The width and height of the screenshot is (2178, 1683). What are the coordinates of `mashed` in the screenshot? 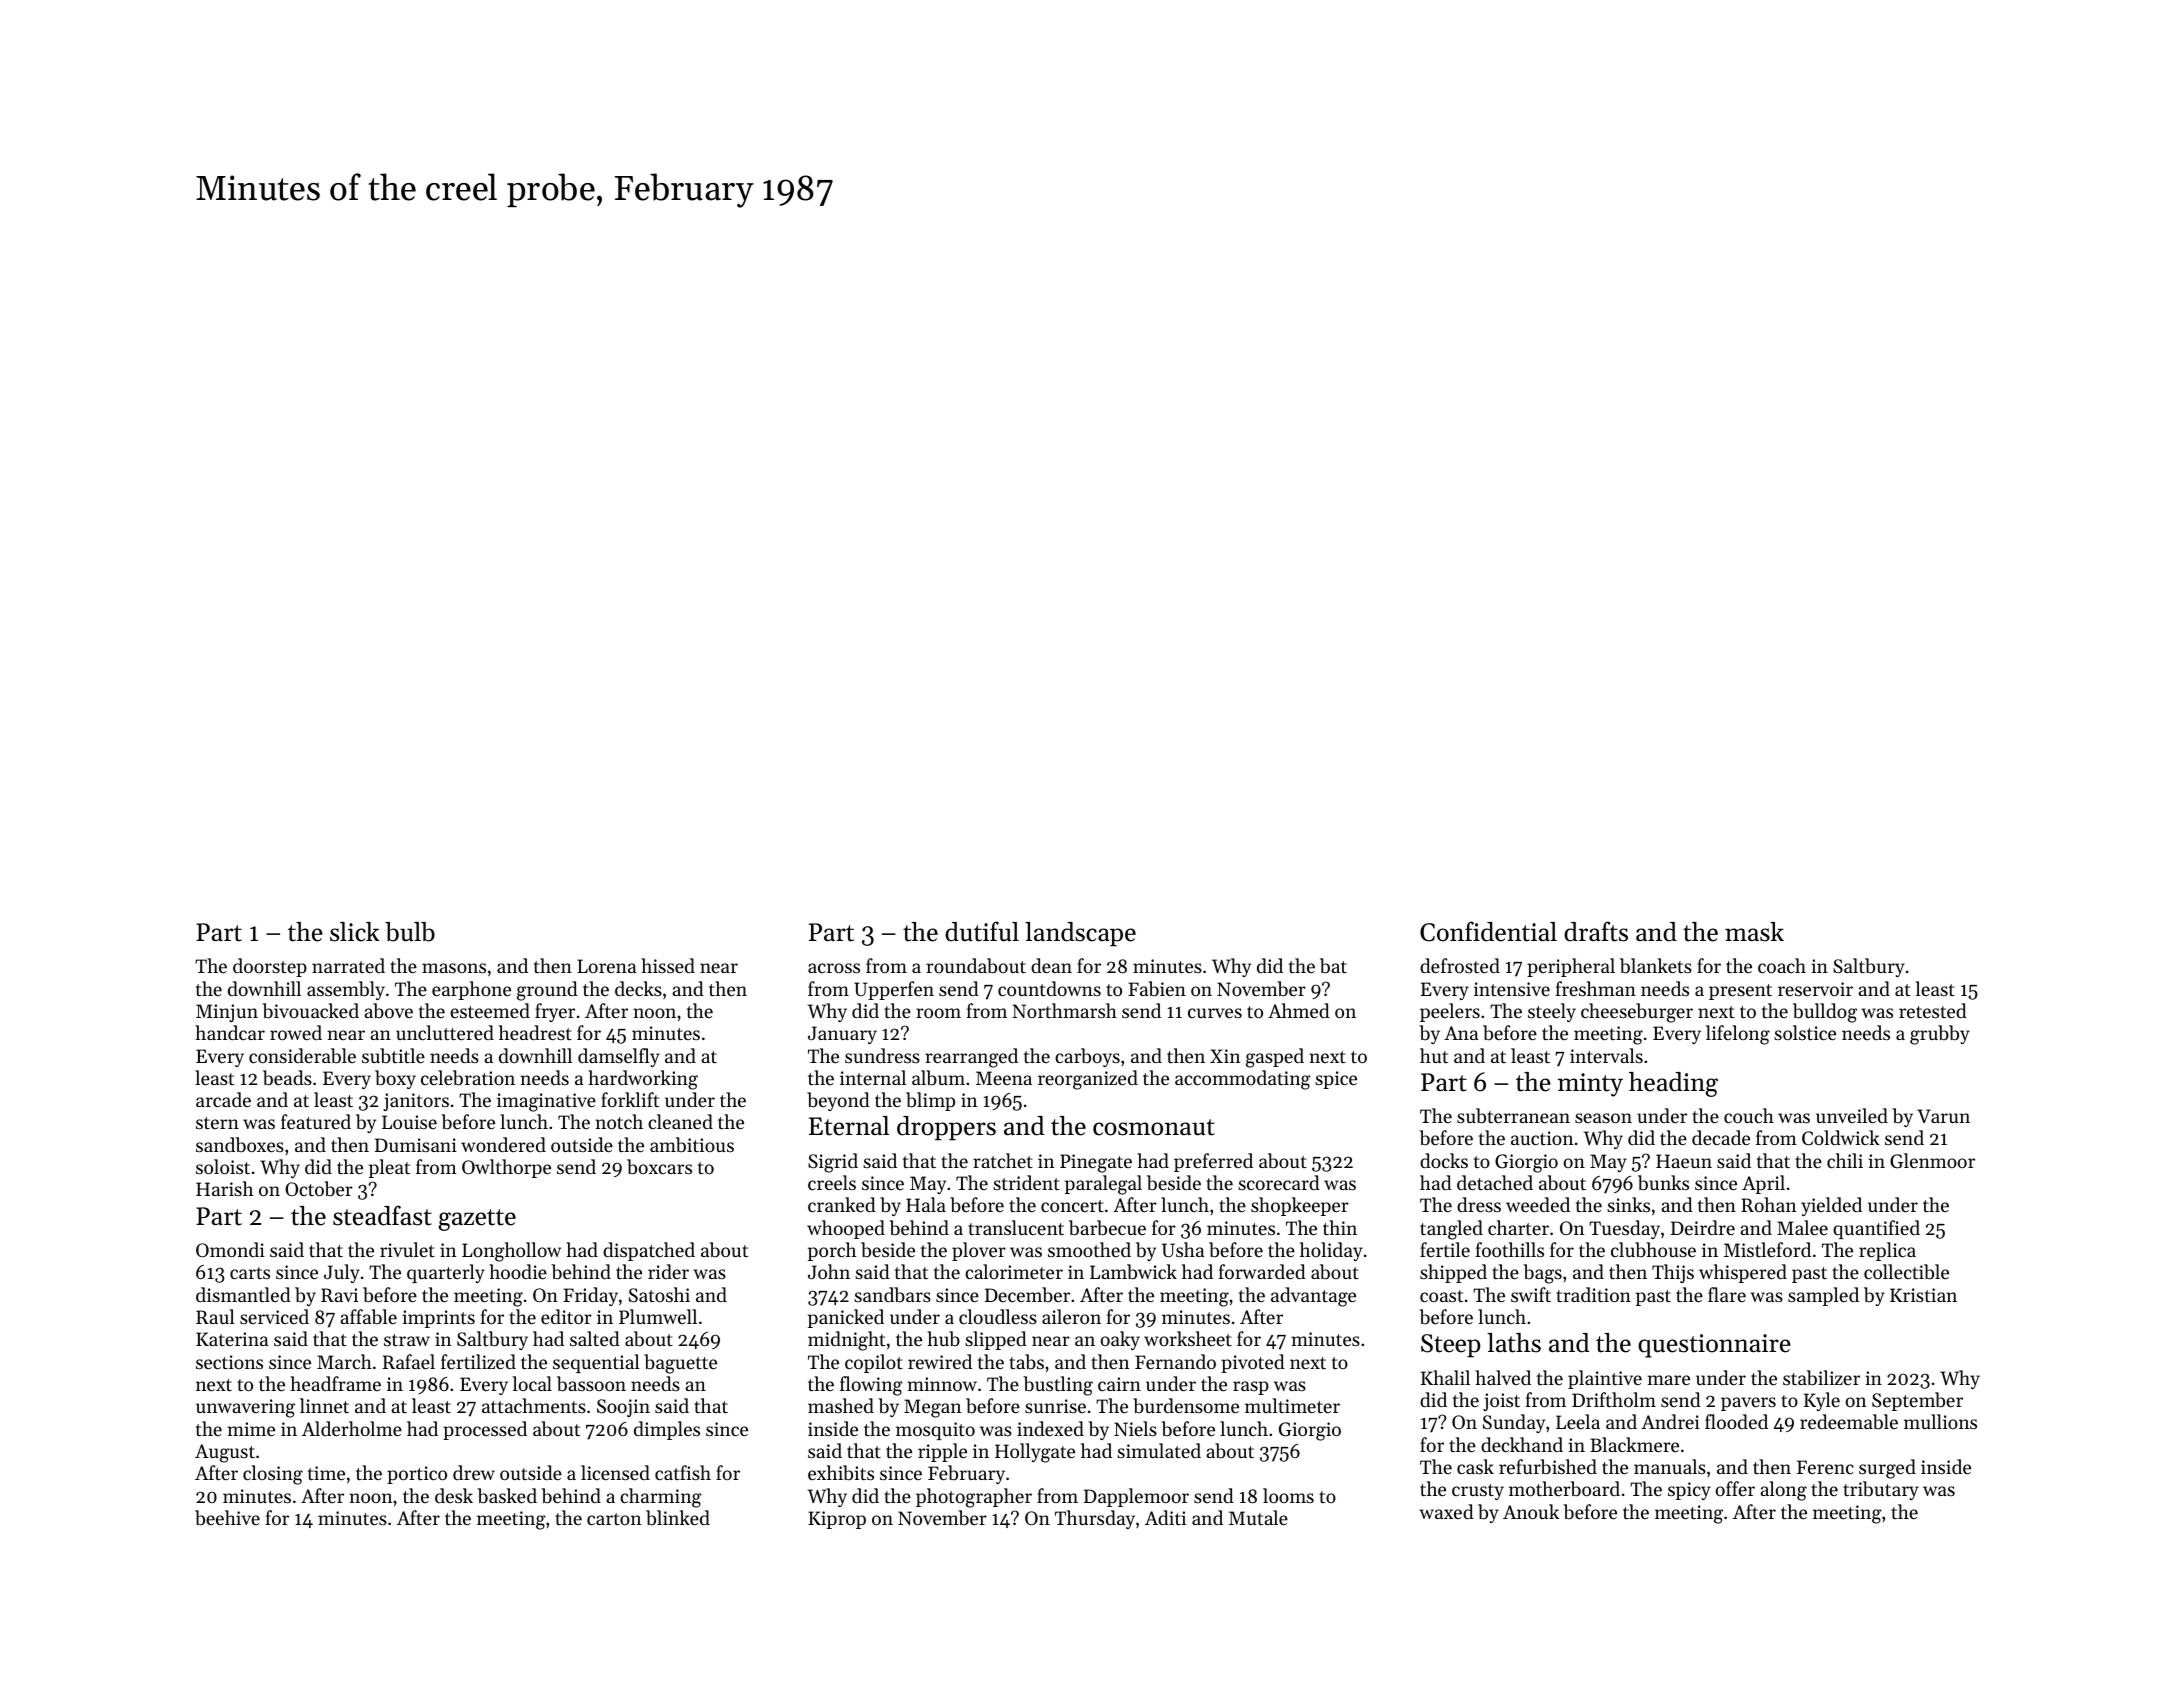 It's located at (841, 1405).
